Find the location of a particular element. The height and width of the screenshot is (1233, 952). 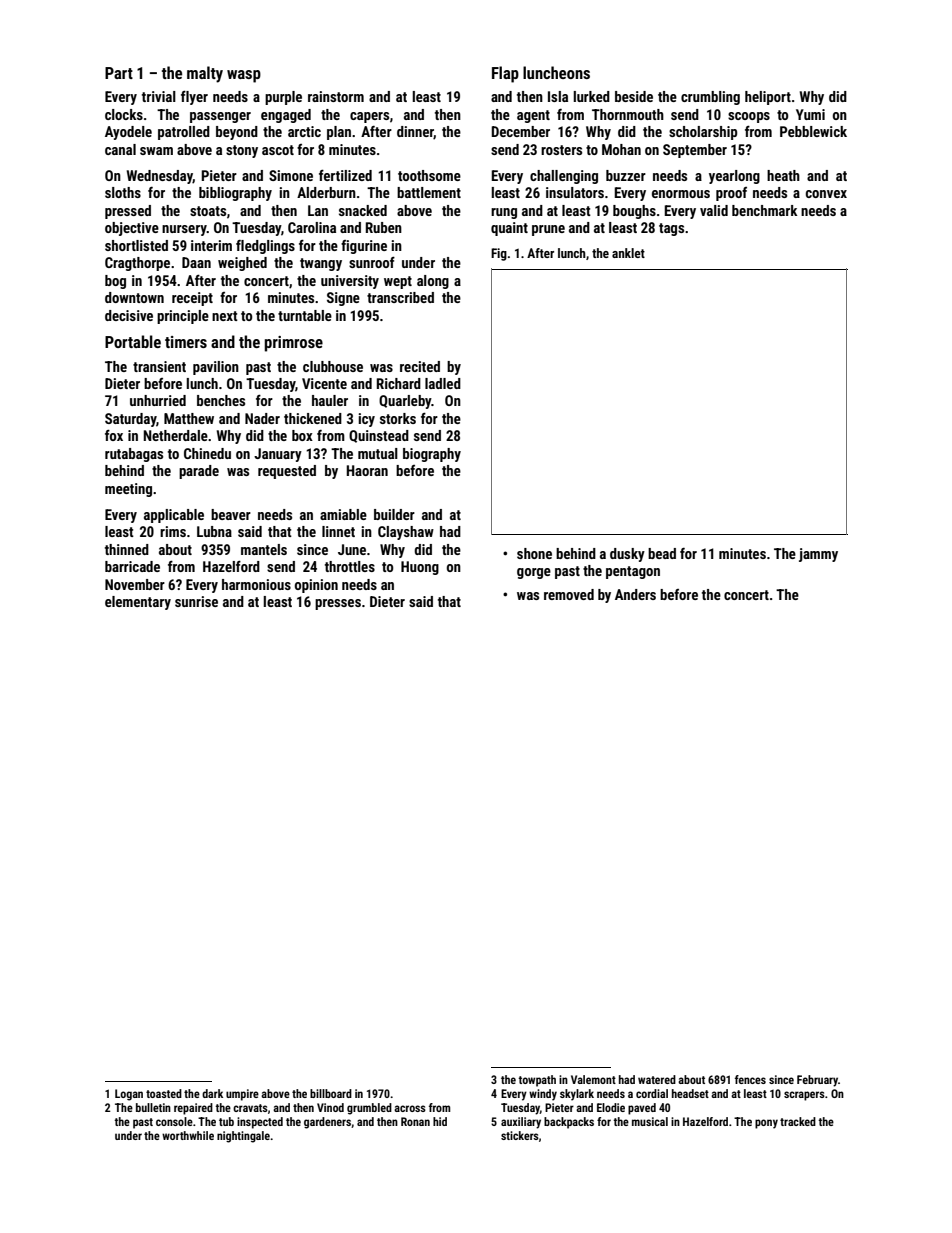

along is located at coordinates (433, 282).
